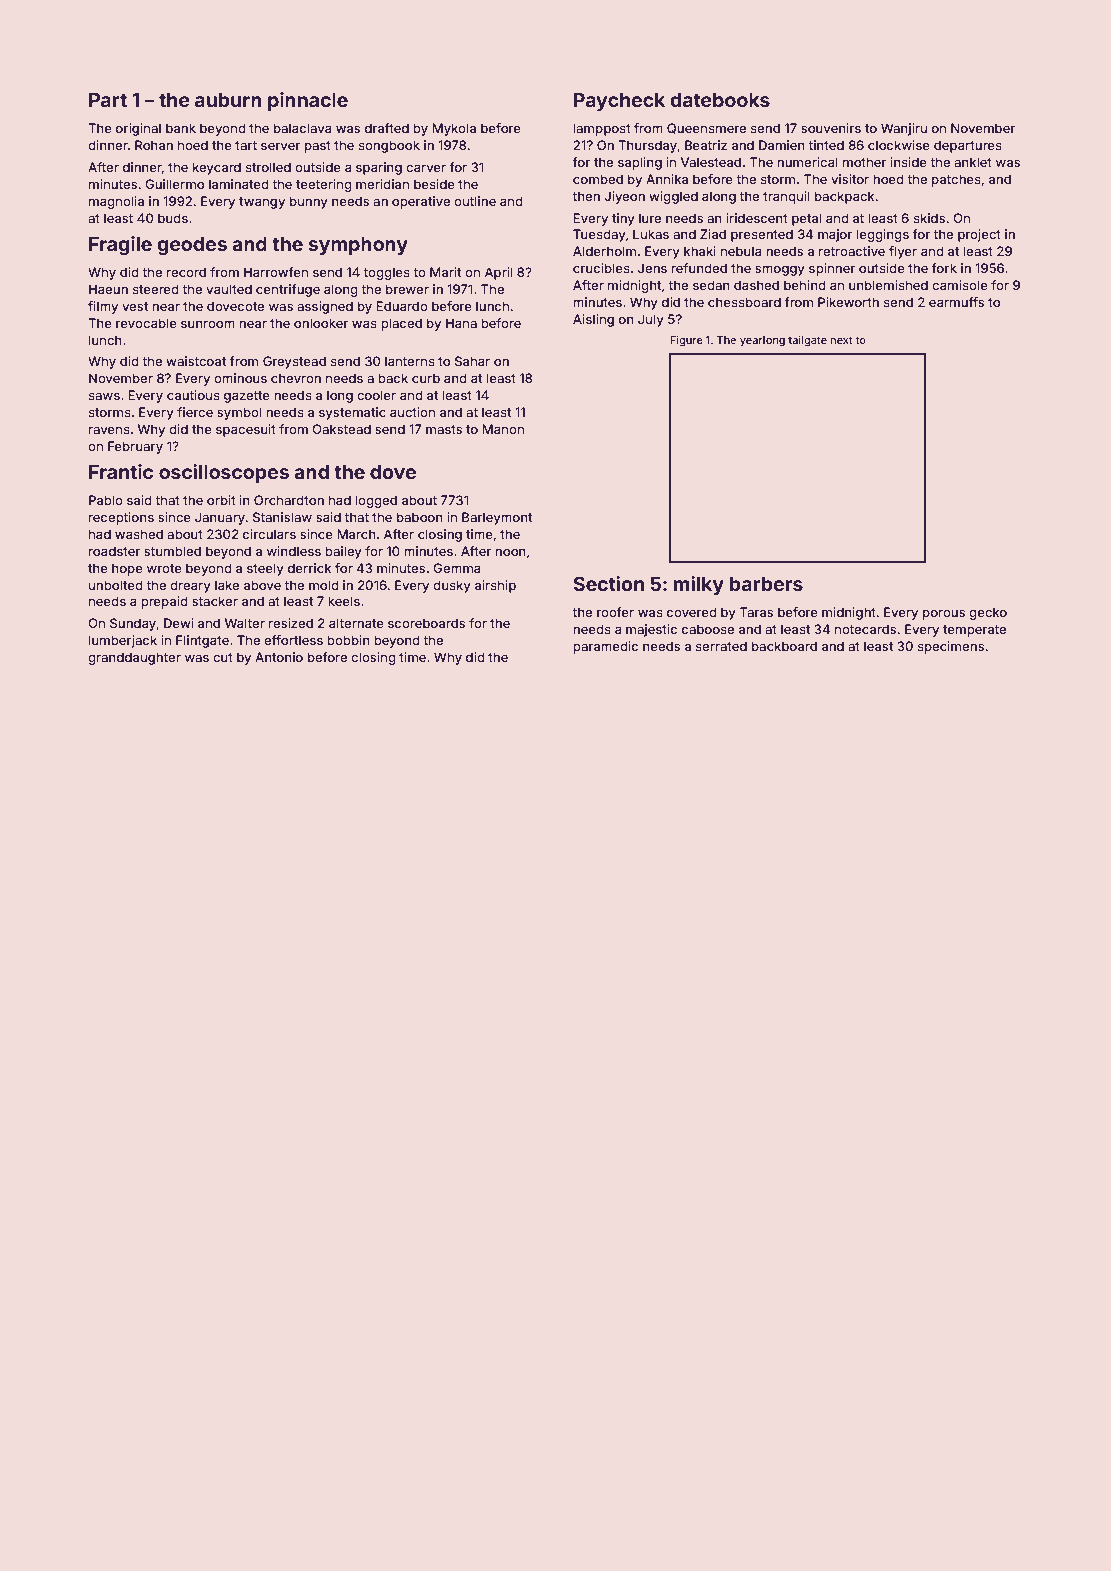  What do you see at coordinates (475, 201) in the document?
I see `outline` at bounding box center [475, 201].
